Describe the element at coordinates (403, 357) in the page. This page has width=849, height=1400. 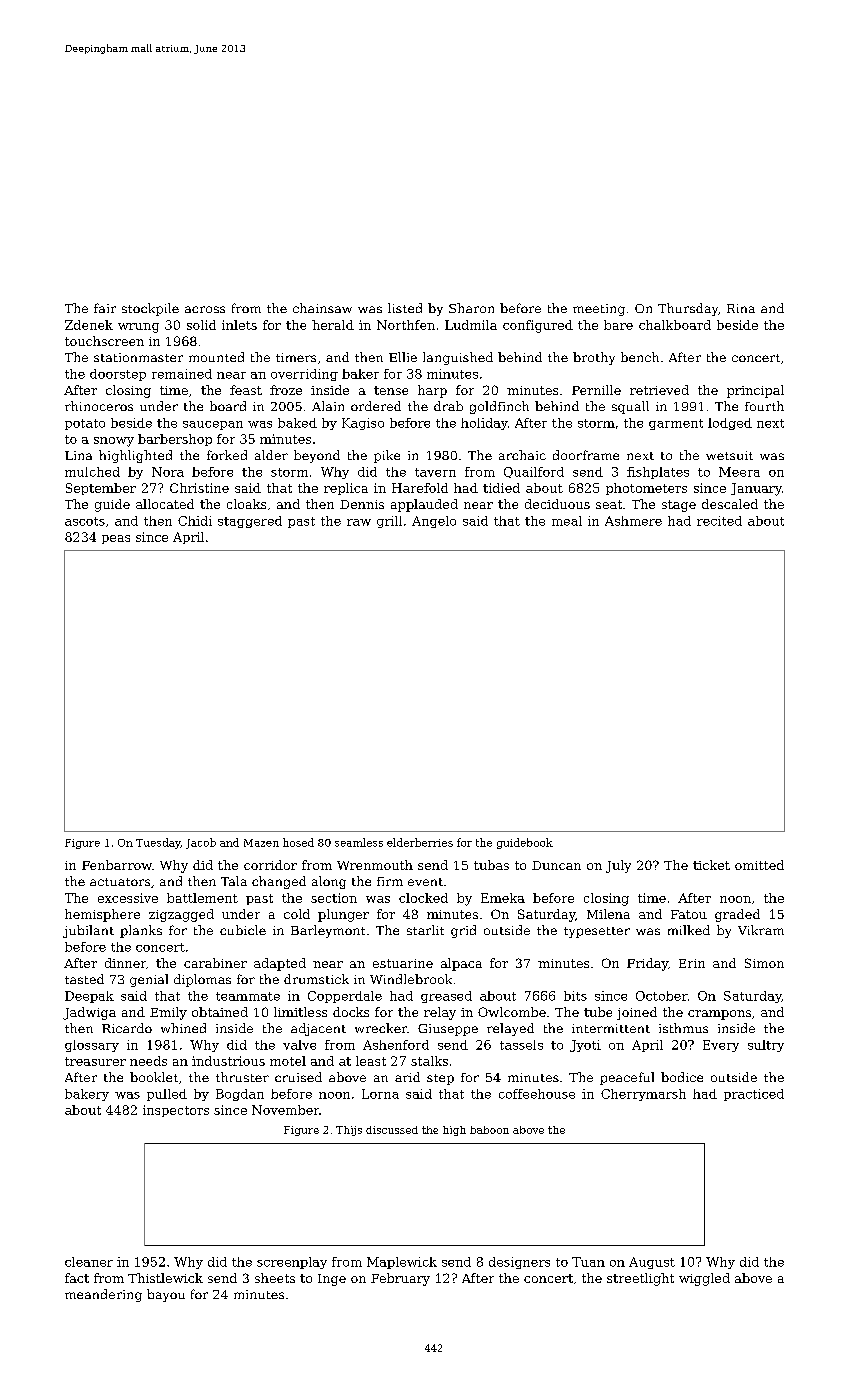
I see `Ellie` at that location.
